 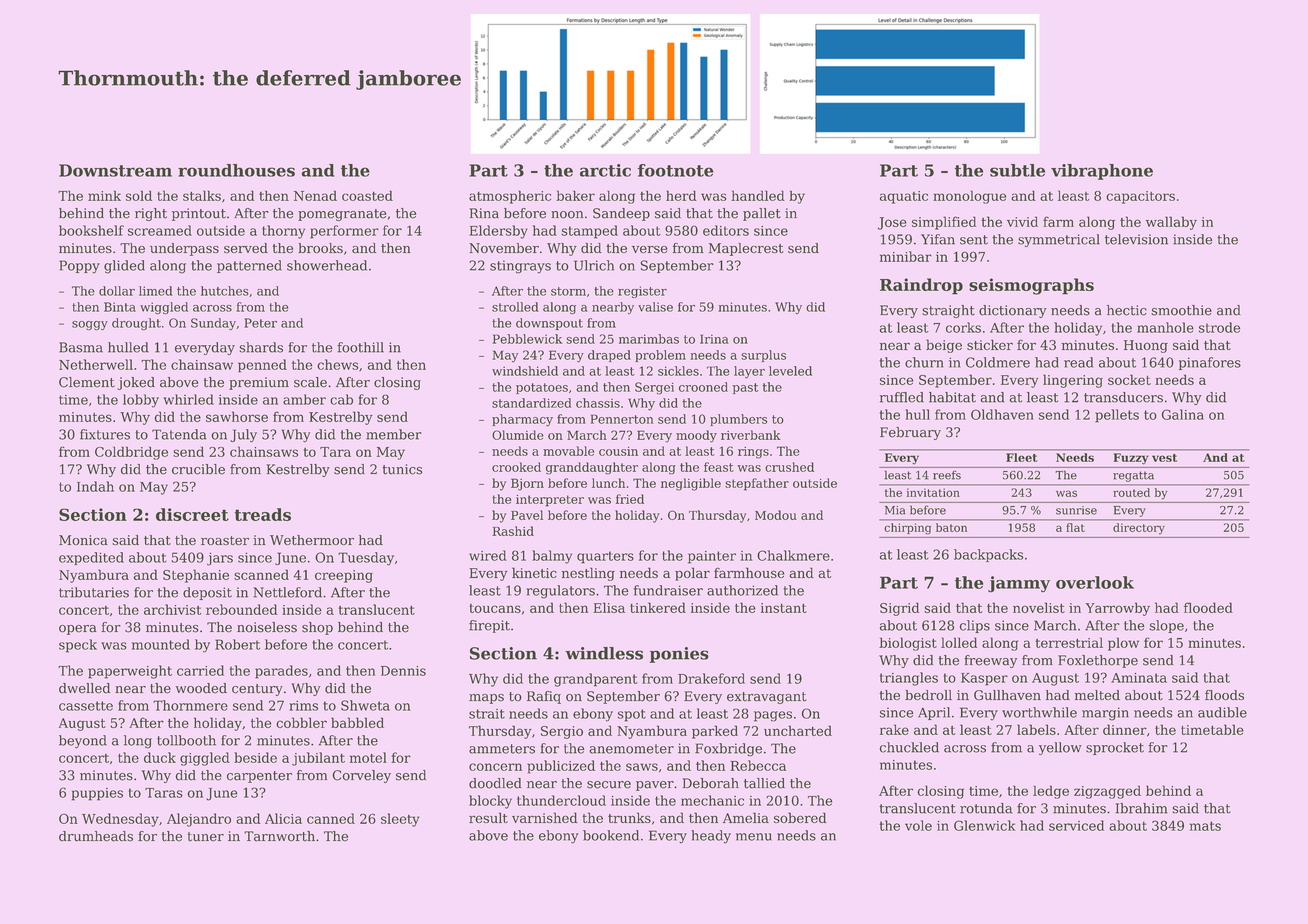 What do you see at coordinates (1102, 172) in the image?
I see `vibraphone` at bounding box center [1102, 172].
